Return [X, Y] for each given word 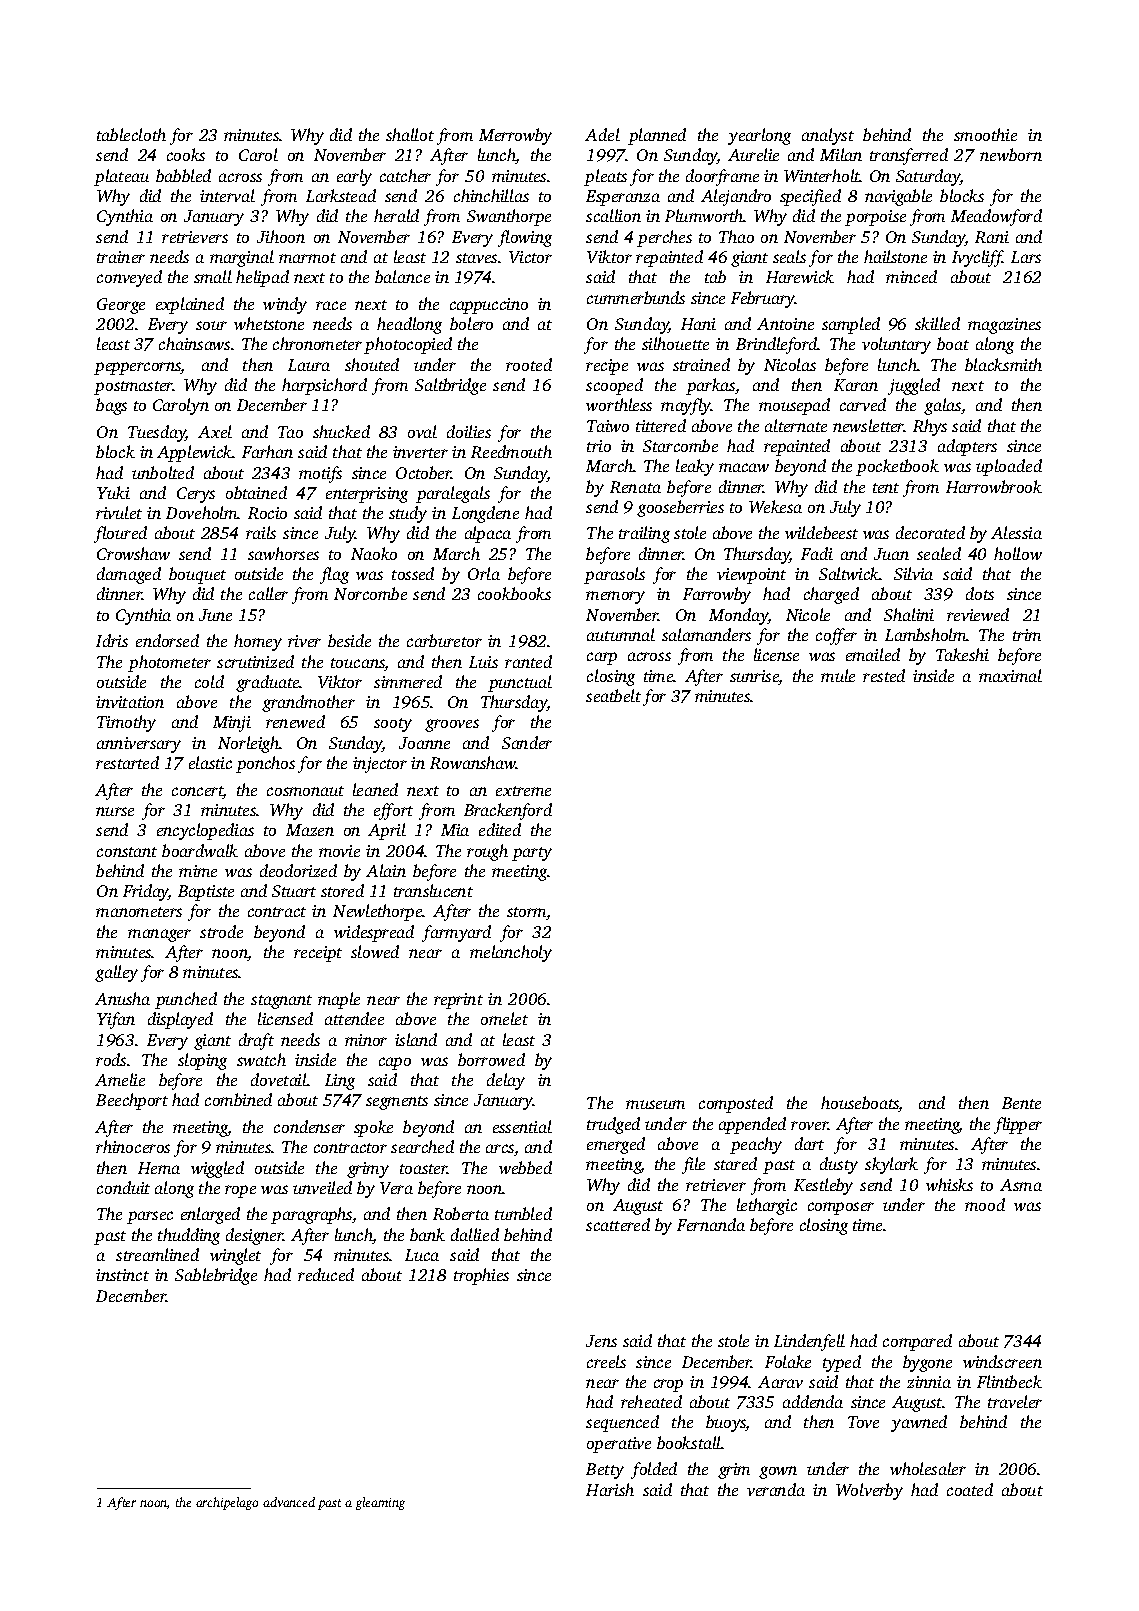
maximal [1010, 675]
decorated [930, 532]
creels [606, 1361]
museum [655, 1104]
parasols [614, 575]
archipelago [227, 1503]
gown [778, 1472]
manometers [139, 912]
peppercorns [137, 368]
